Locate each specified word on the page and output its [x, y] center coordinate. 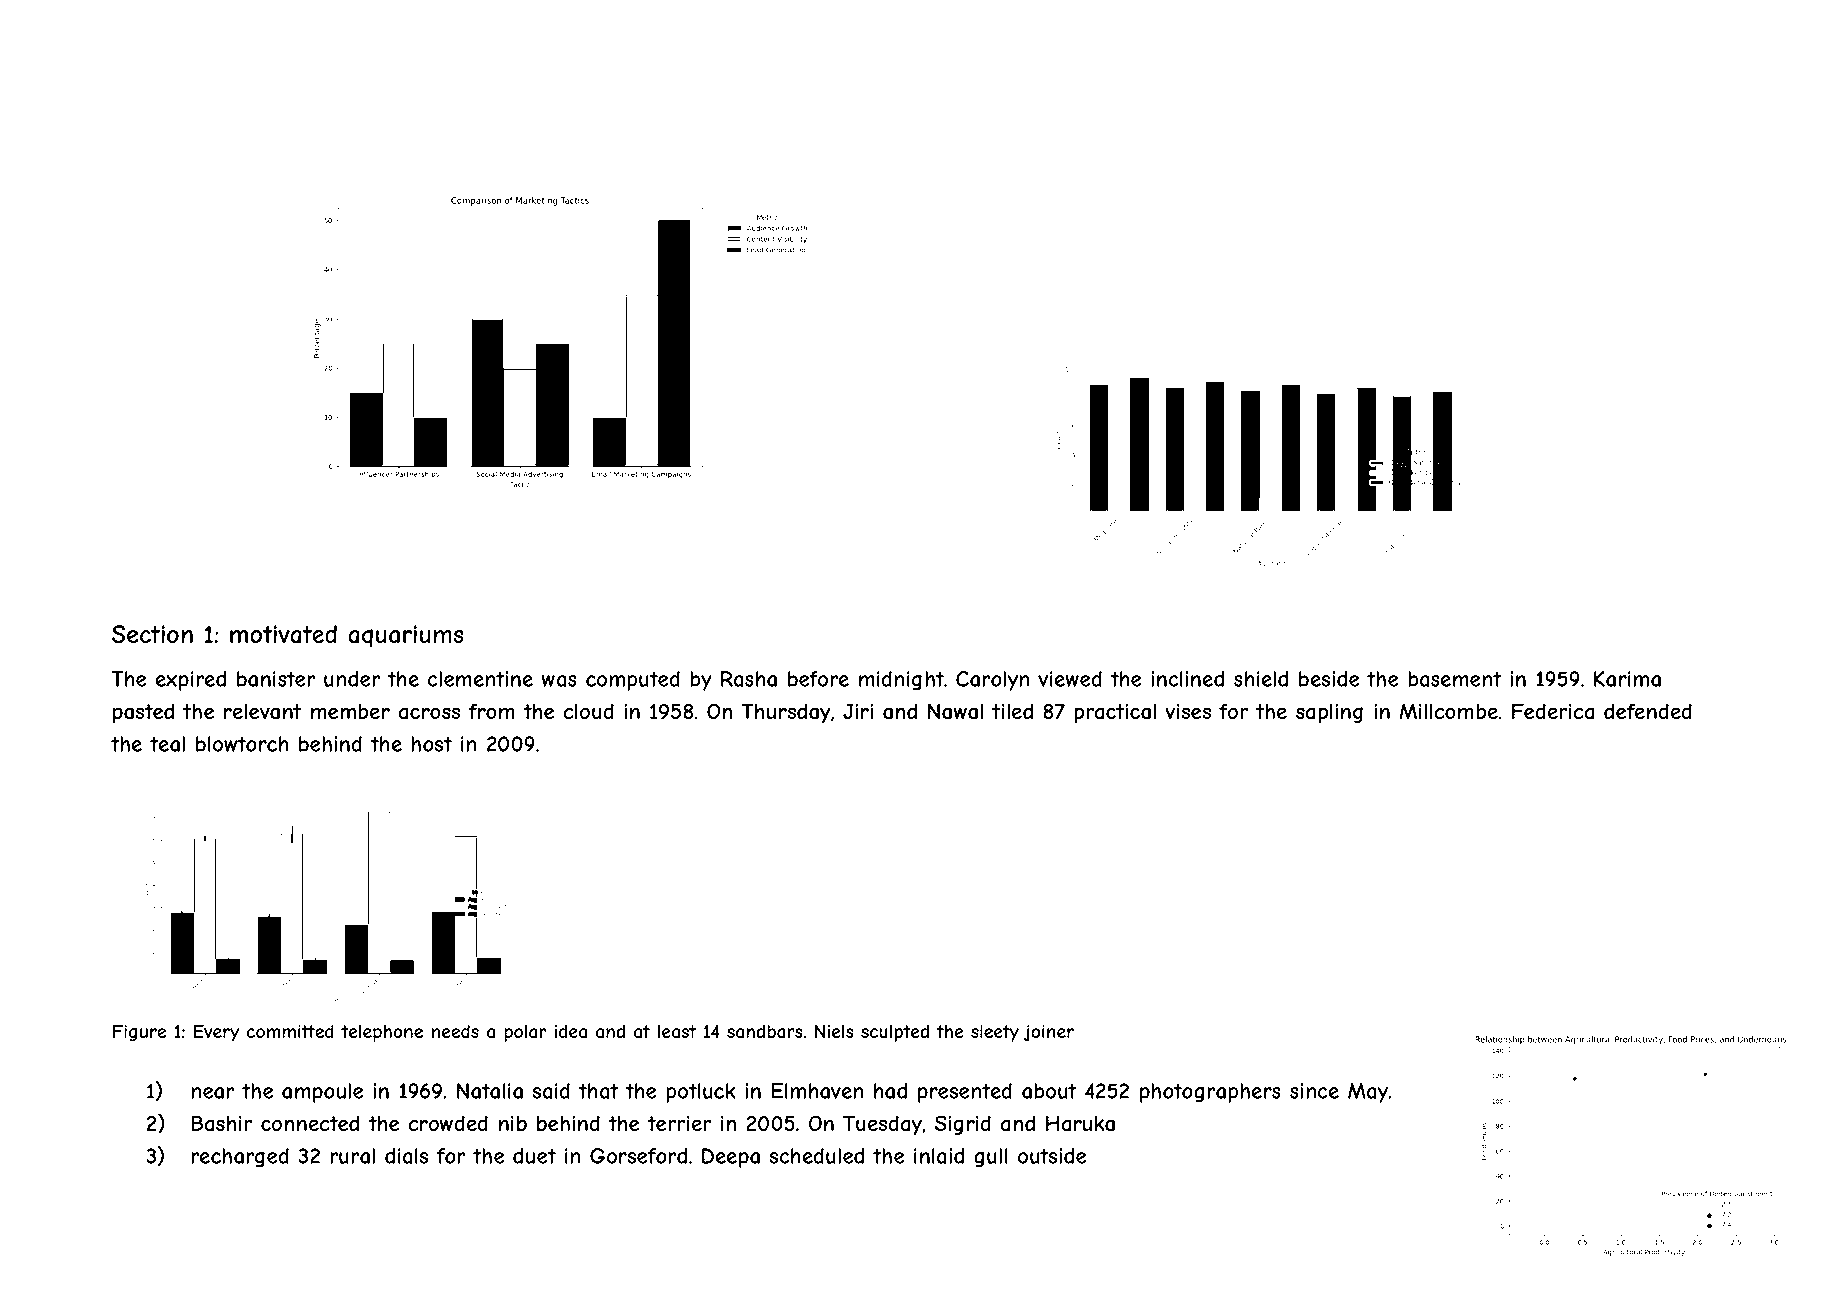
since [1314, 1091]
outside [1052, 1156]
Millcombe [1448, 711]
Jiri [858, 711]
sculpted [895, 1033]
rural [352, 1156]
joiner [1049, 1033]
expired [191, 681]
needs [455, 1031]
